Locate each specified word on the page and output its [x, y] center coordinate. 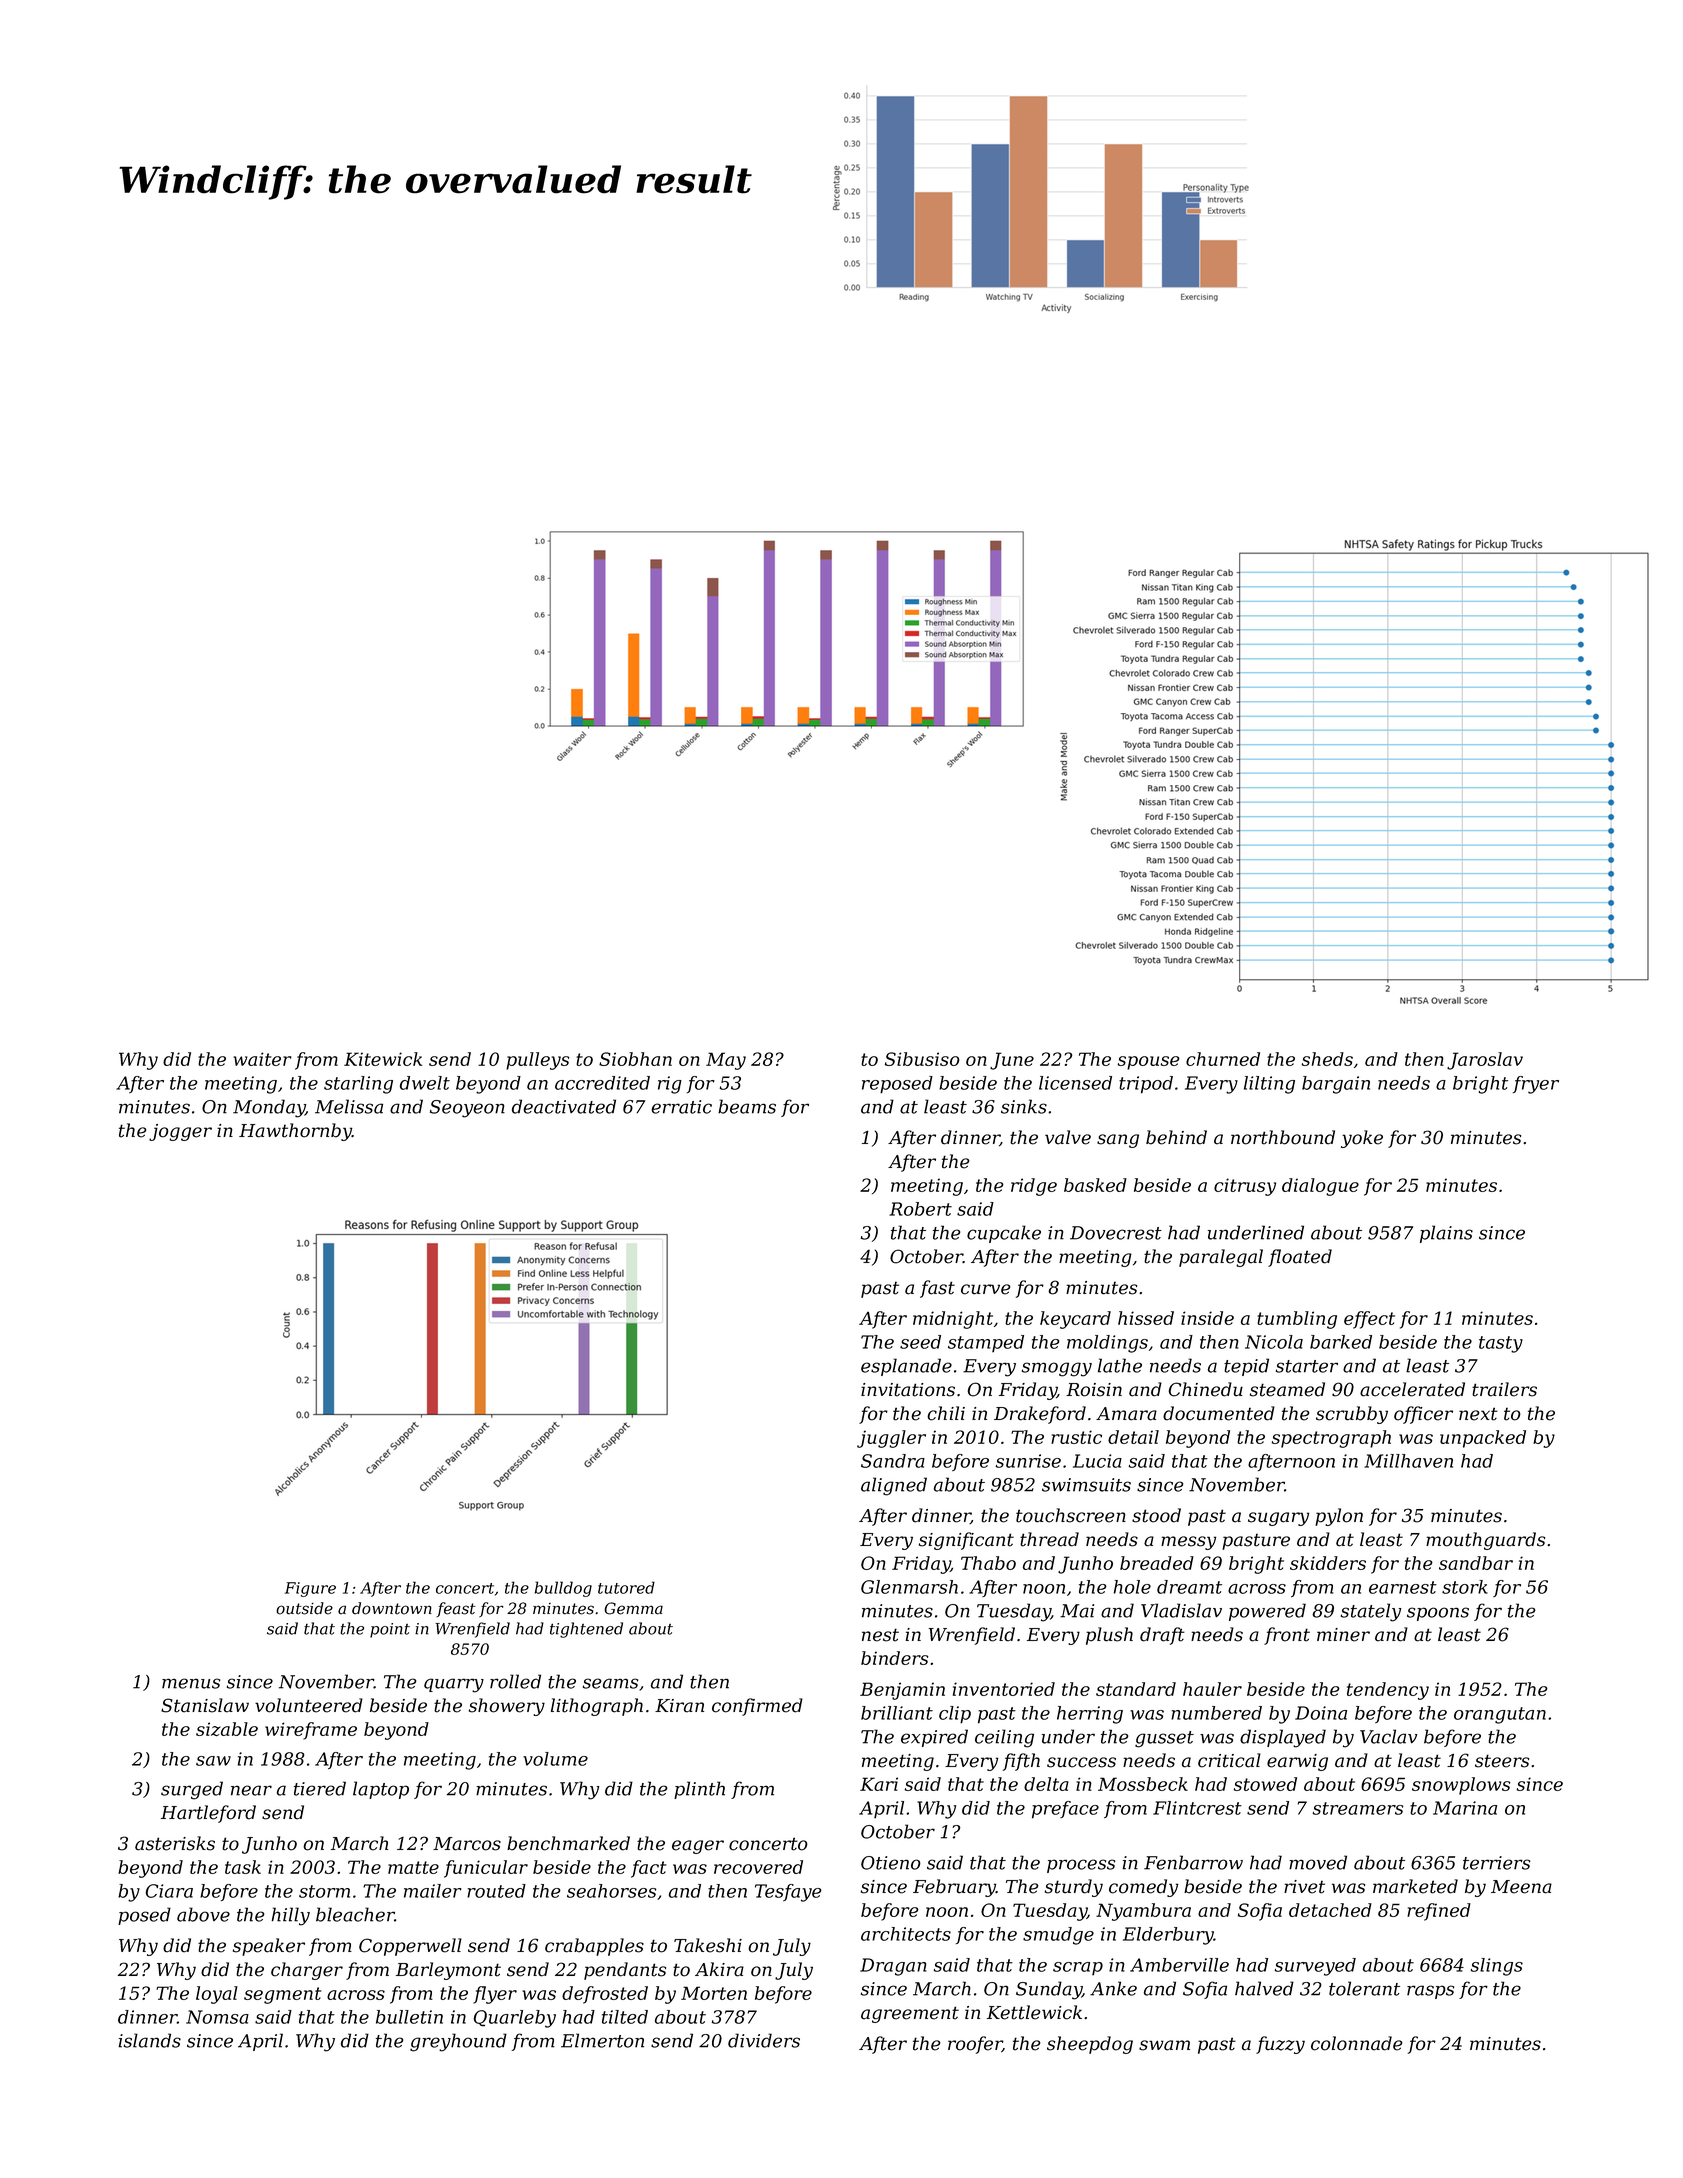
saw [213, 1761]
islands [149, 2040]
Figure [310, 1589]
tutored [626, 1587]
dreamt [1189, 1587]
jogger [180, 1132]
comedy [1143, 1888]
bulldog [563, 1589]
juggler [891, 1439]
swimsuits [1086, 1485]
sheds [1327, 1059]
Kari [879, 1784]
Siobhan [635, 1059]
